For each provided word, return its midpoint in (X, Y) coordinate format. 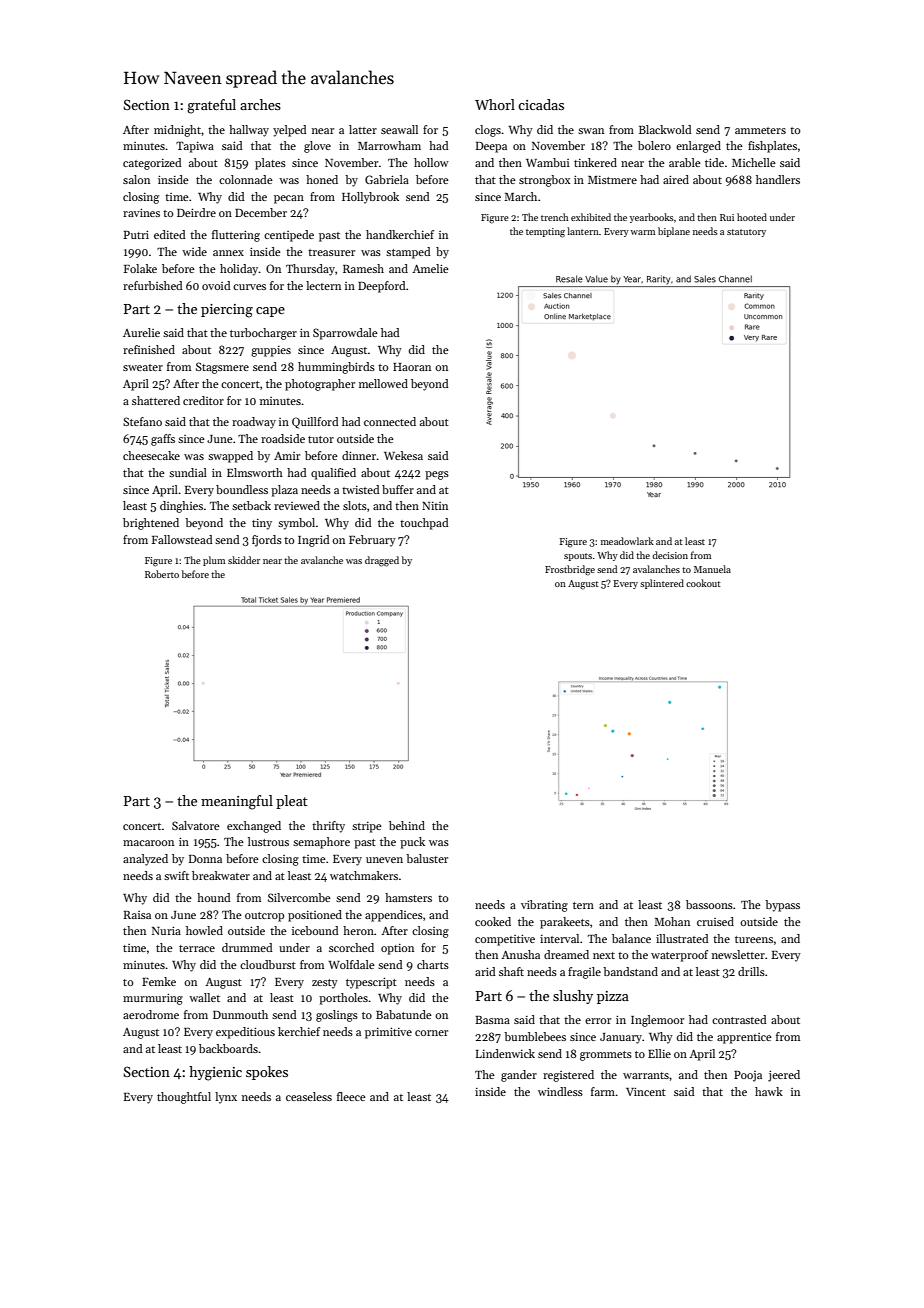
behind (407, 825)
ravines (141, 212)
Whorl (495, 104)
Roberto (162, 574)
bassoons (709, 904)
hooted (752, 217)
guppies (271, 351)
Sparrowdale (345, 334)
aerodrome (151, 1014)
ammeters (760, 130)
